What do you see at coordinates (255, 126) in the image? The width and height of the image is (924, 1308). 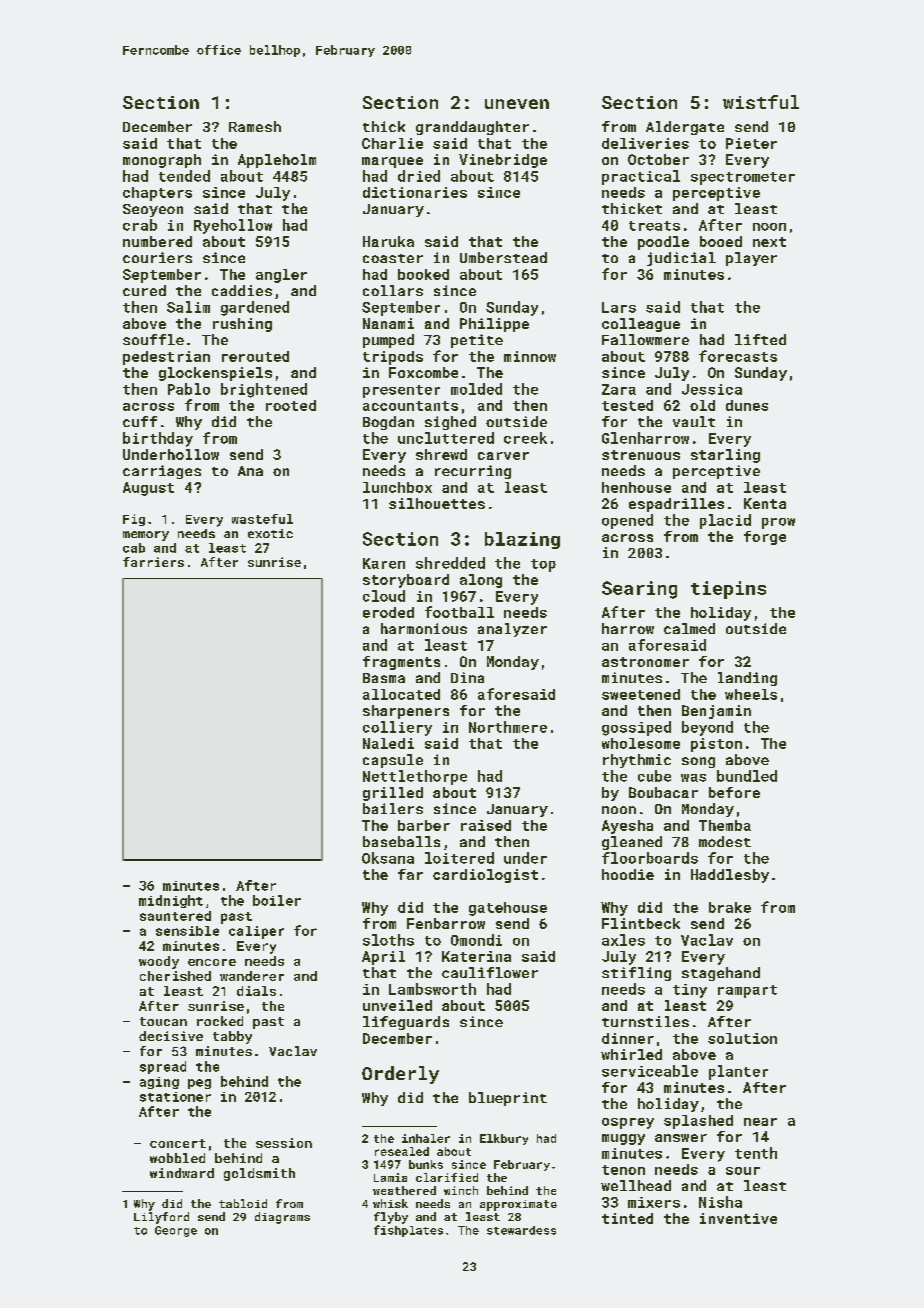 I see `Ramesh` at bounding box center [255, 126].
